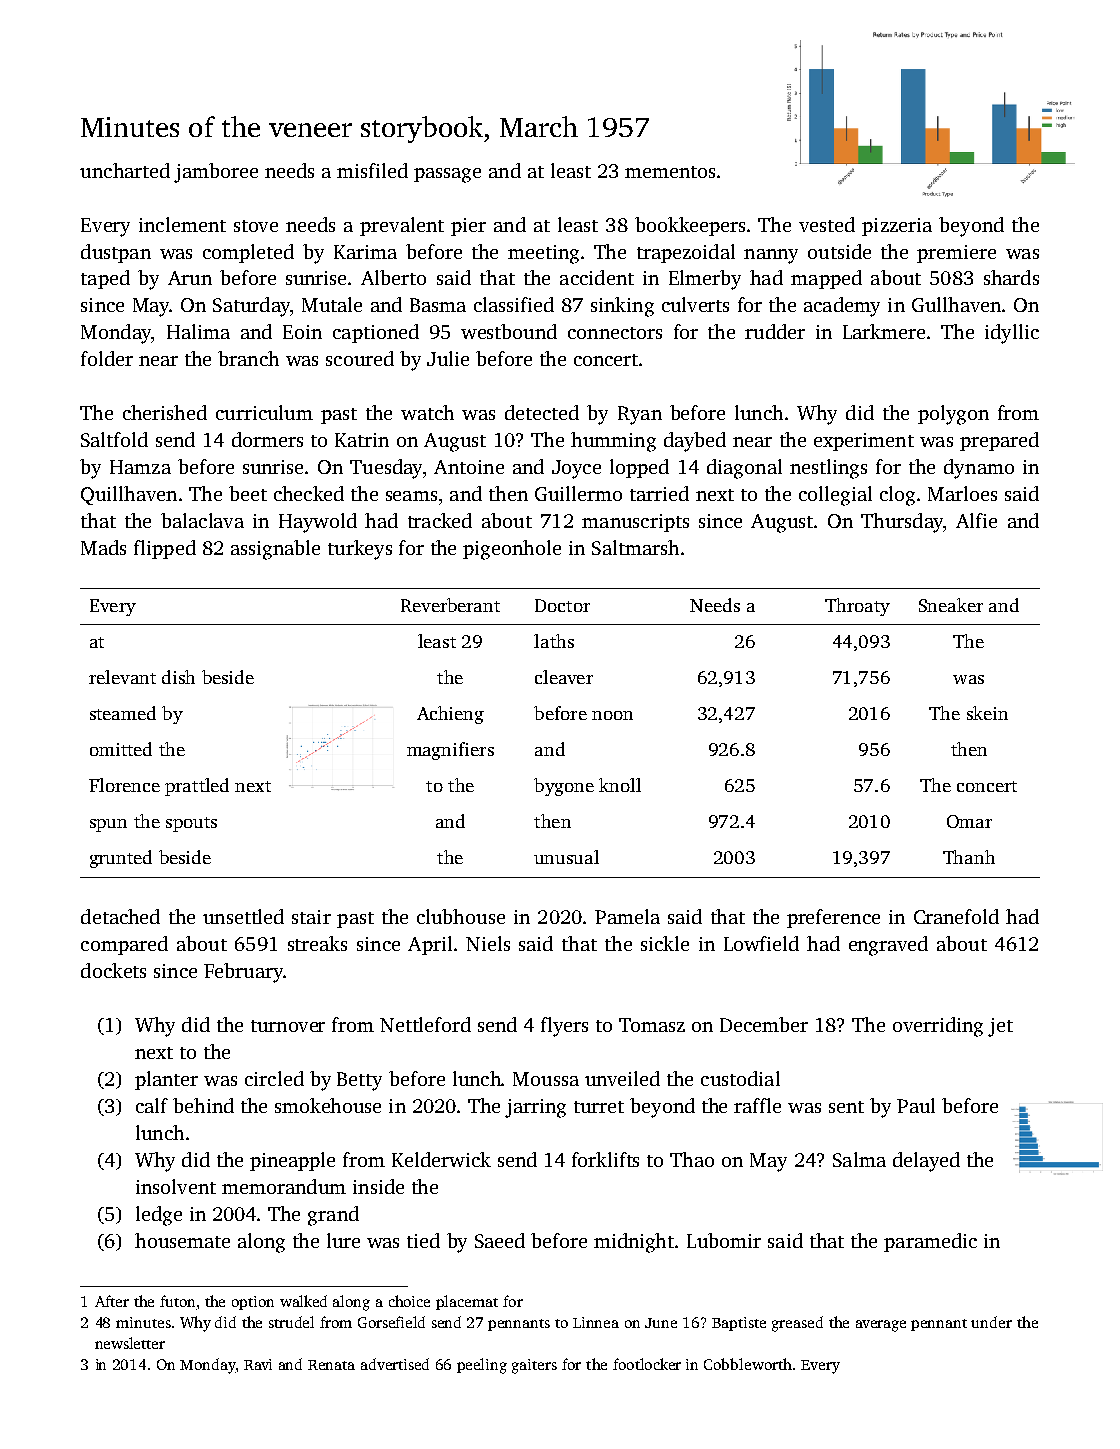  What do you see at coordinates (113, 970) in the document?
I see `dockets` at bounding box center [113, 970].
